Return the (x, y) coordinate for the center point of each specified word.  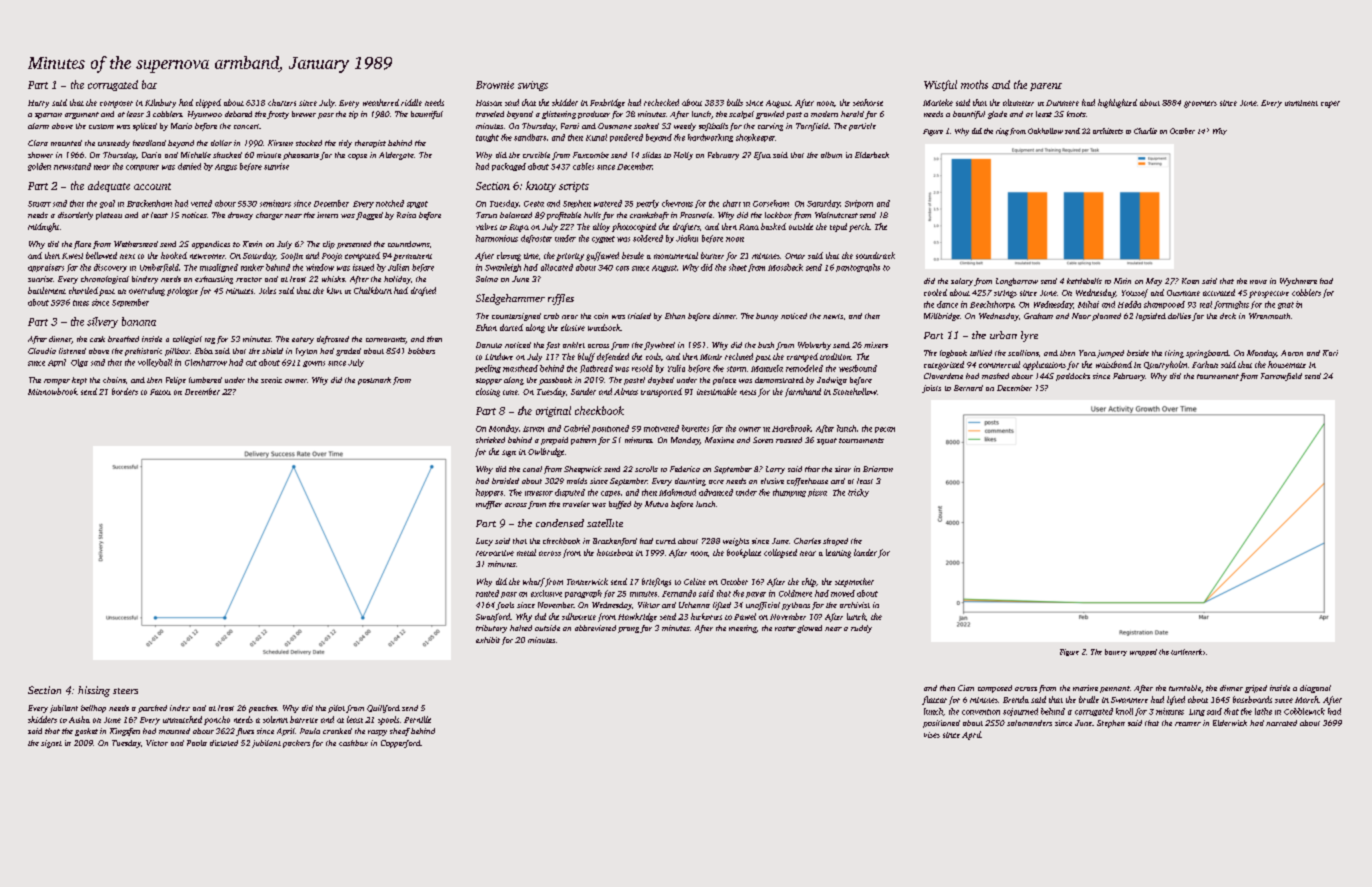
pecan (885, 430)
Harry (38, 104)
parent (1046, 87)
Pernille (417, 719)
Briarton (878, 469)
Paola (197, 743)
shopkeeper (755, 138)
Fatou (160, 392)
